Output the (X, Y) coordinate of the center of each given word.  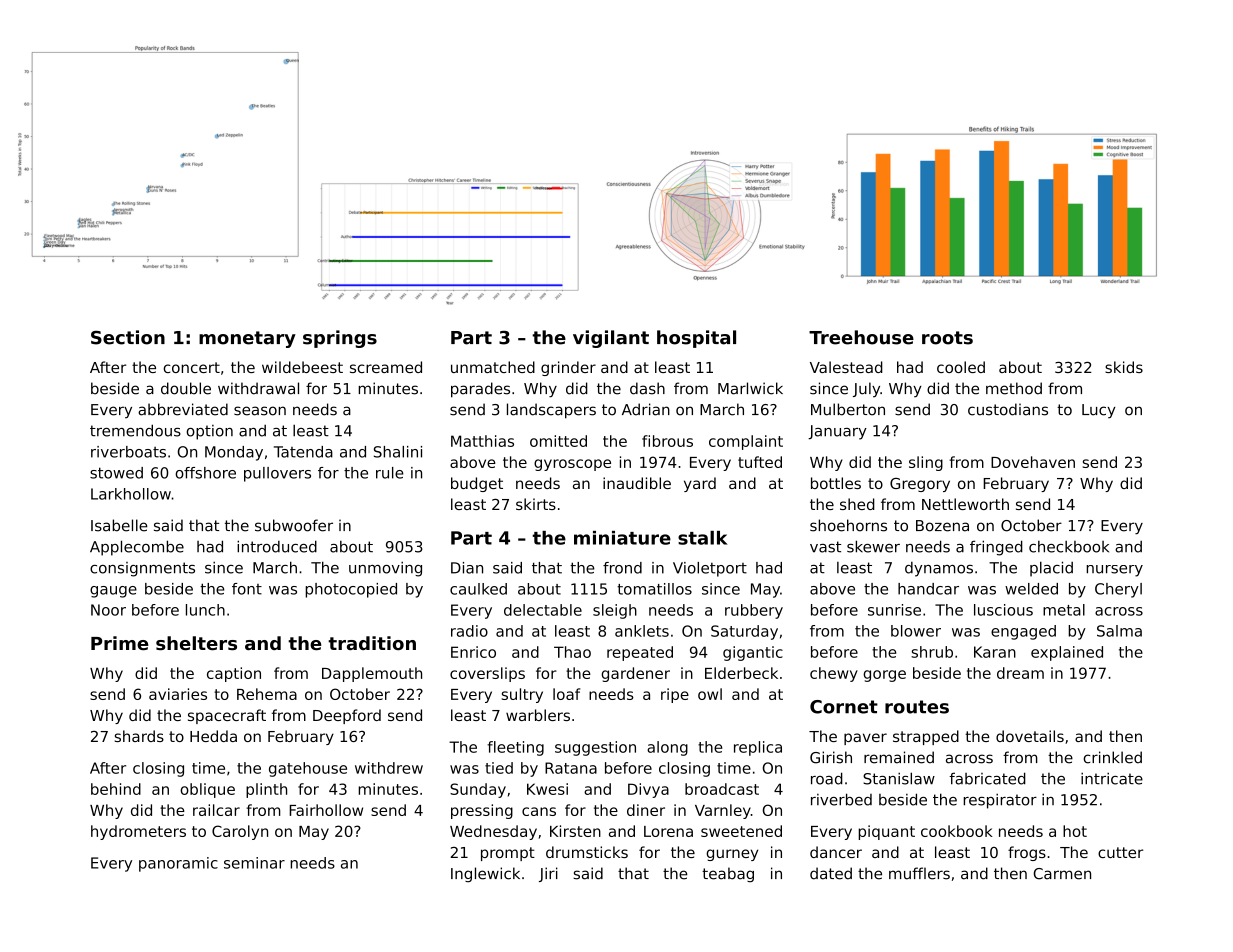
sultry (522, 695)
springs (340, 339)
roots (947, 338)
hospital (696, 339)
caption (234, 674)
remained (899, 757)
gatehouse (308, 769)
